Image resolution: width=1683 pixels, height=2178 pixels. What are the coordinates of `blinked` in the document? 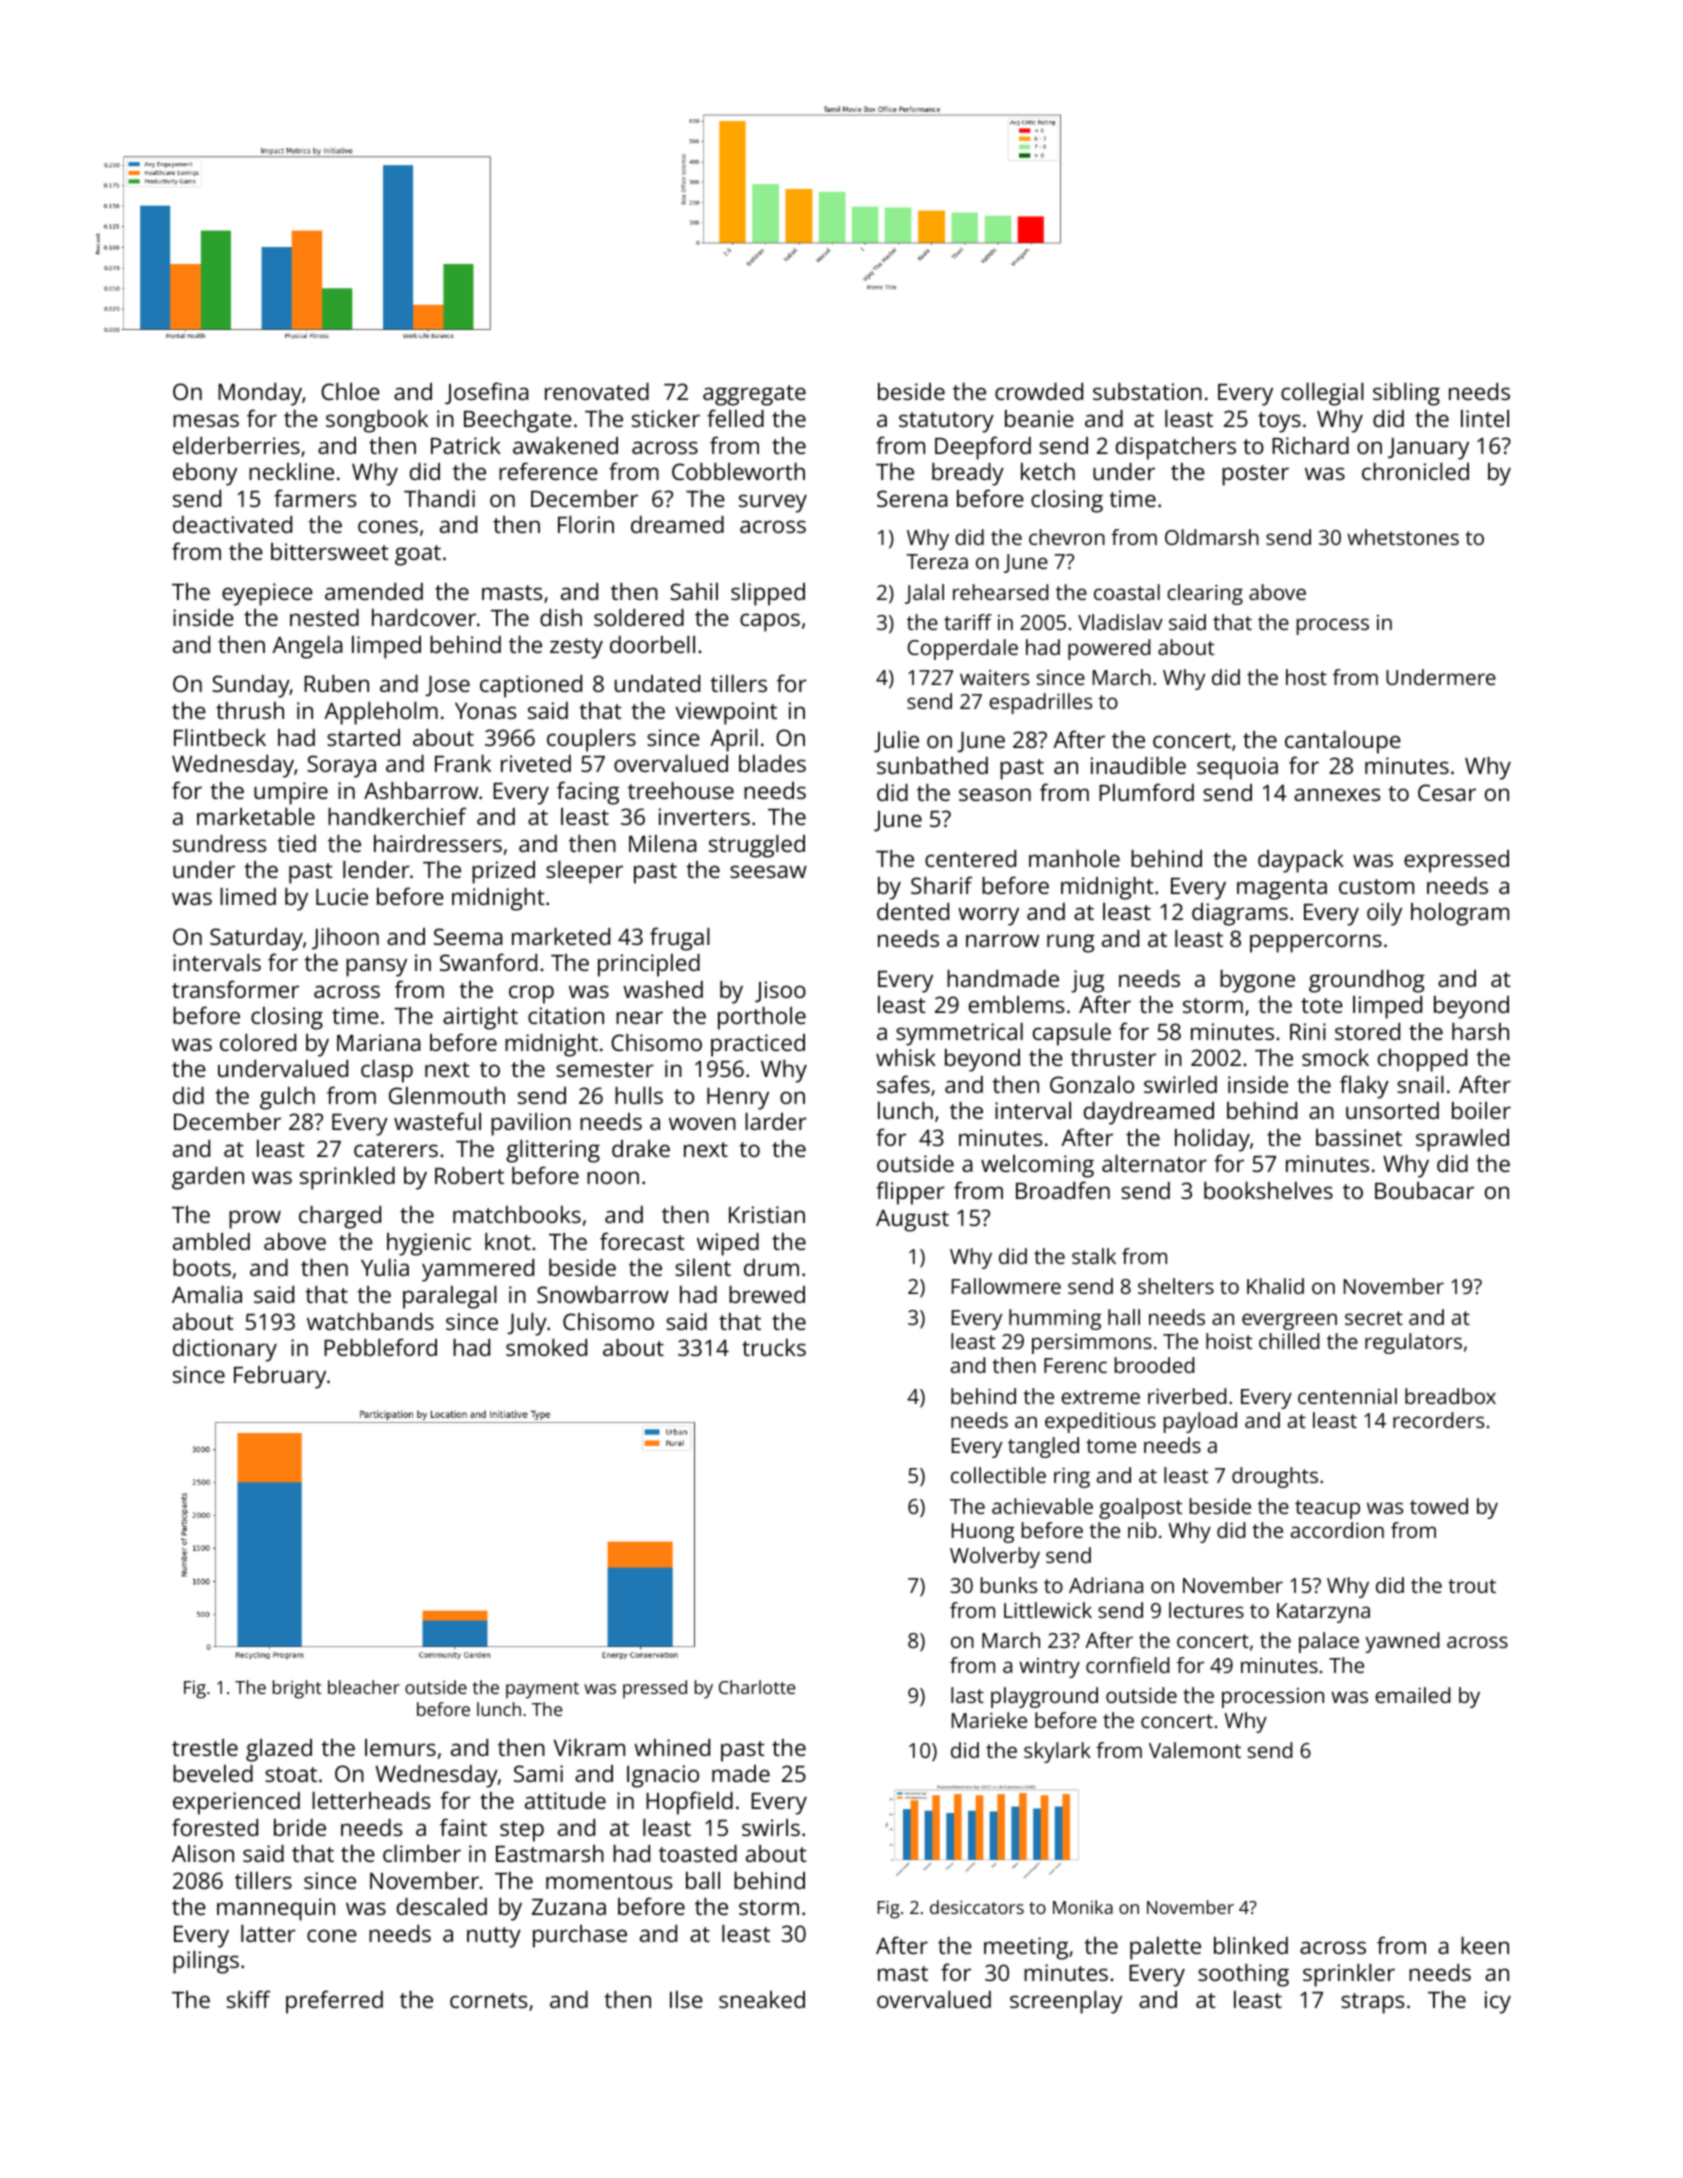 It's located at (1251, 1945).
